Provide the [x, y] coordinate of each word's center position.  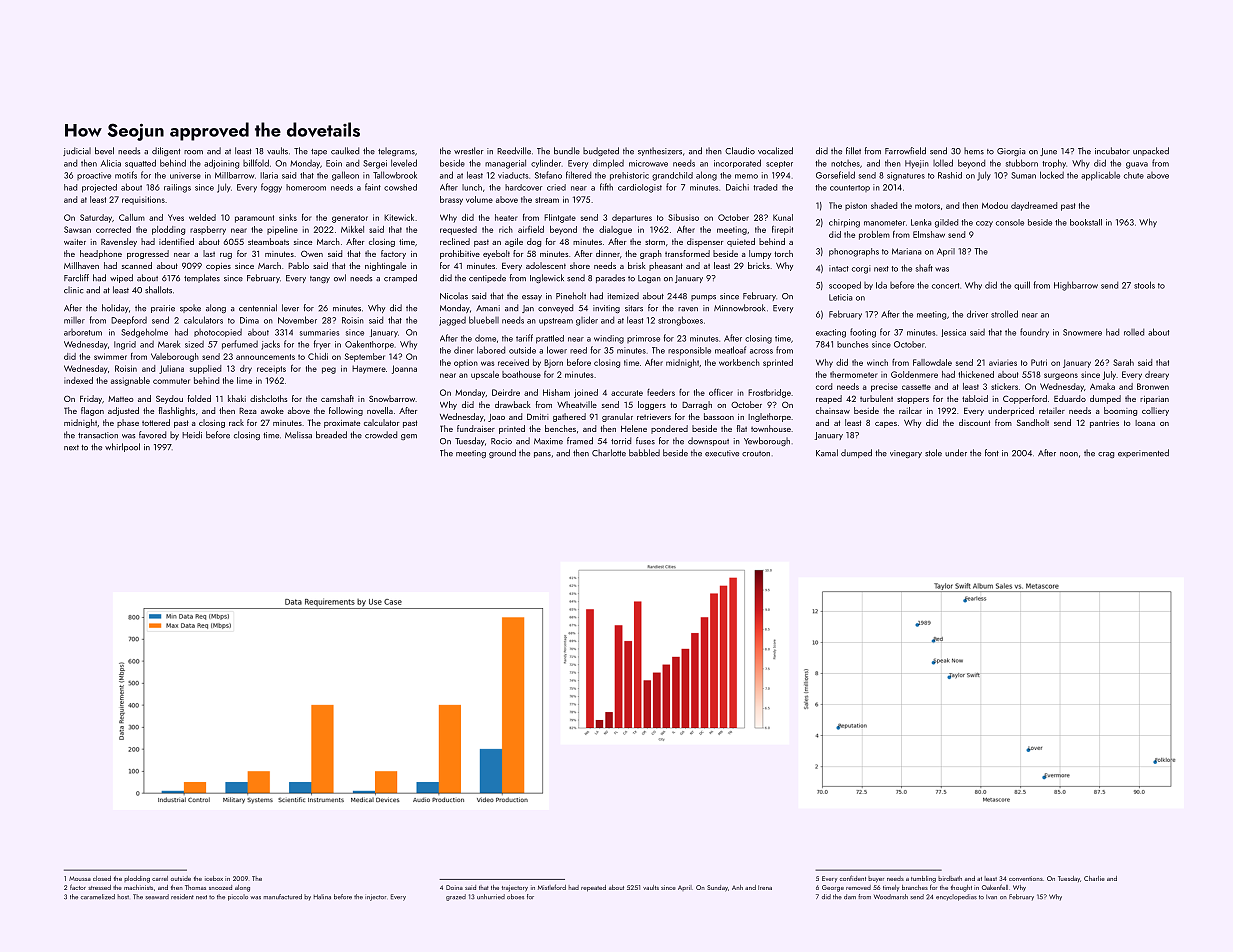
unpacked [1151, 151]
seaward [157, 897]
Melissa [298, 435]
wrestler [469, 151]
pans [542, 455]
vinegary [906, 454]
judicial [77, 151]
